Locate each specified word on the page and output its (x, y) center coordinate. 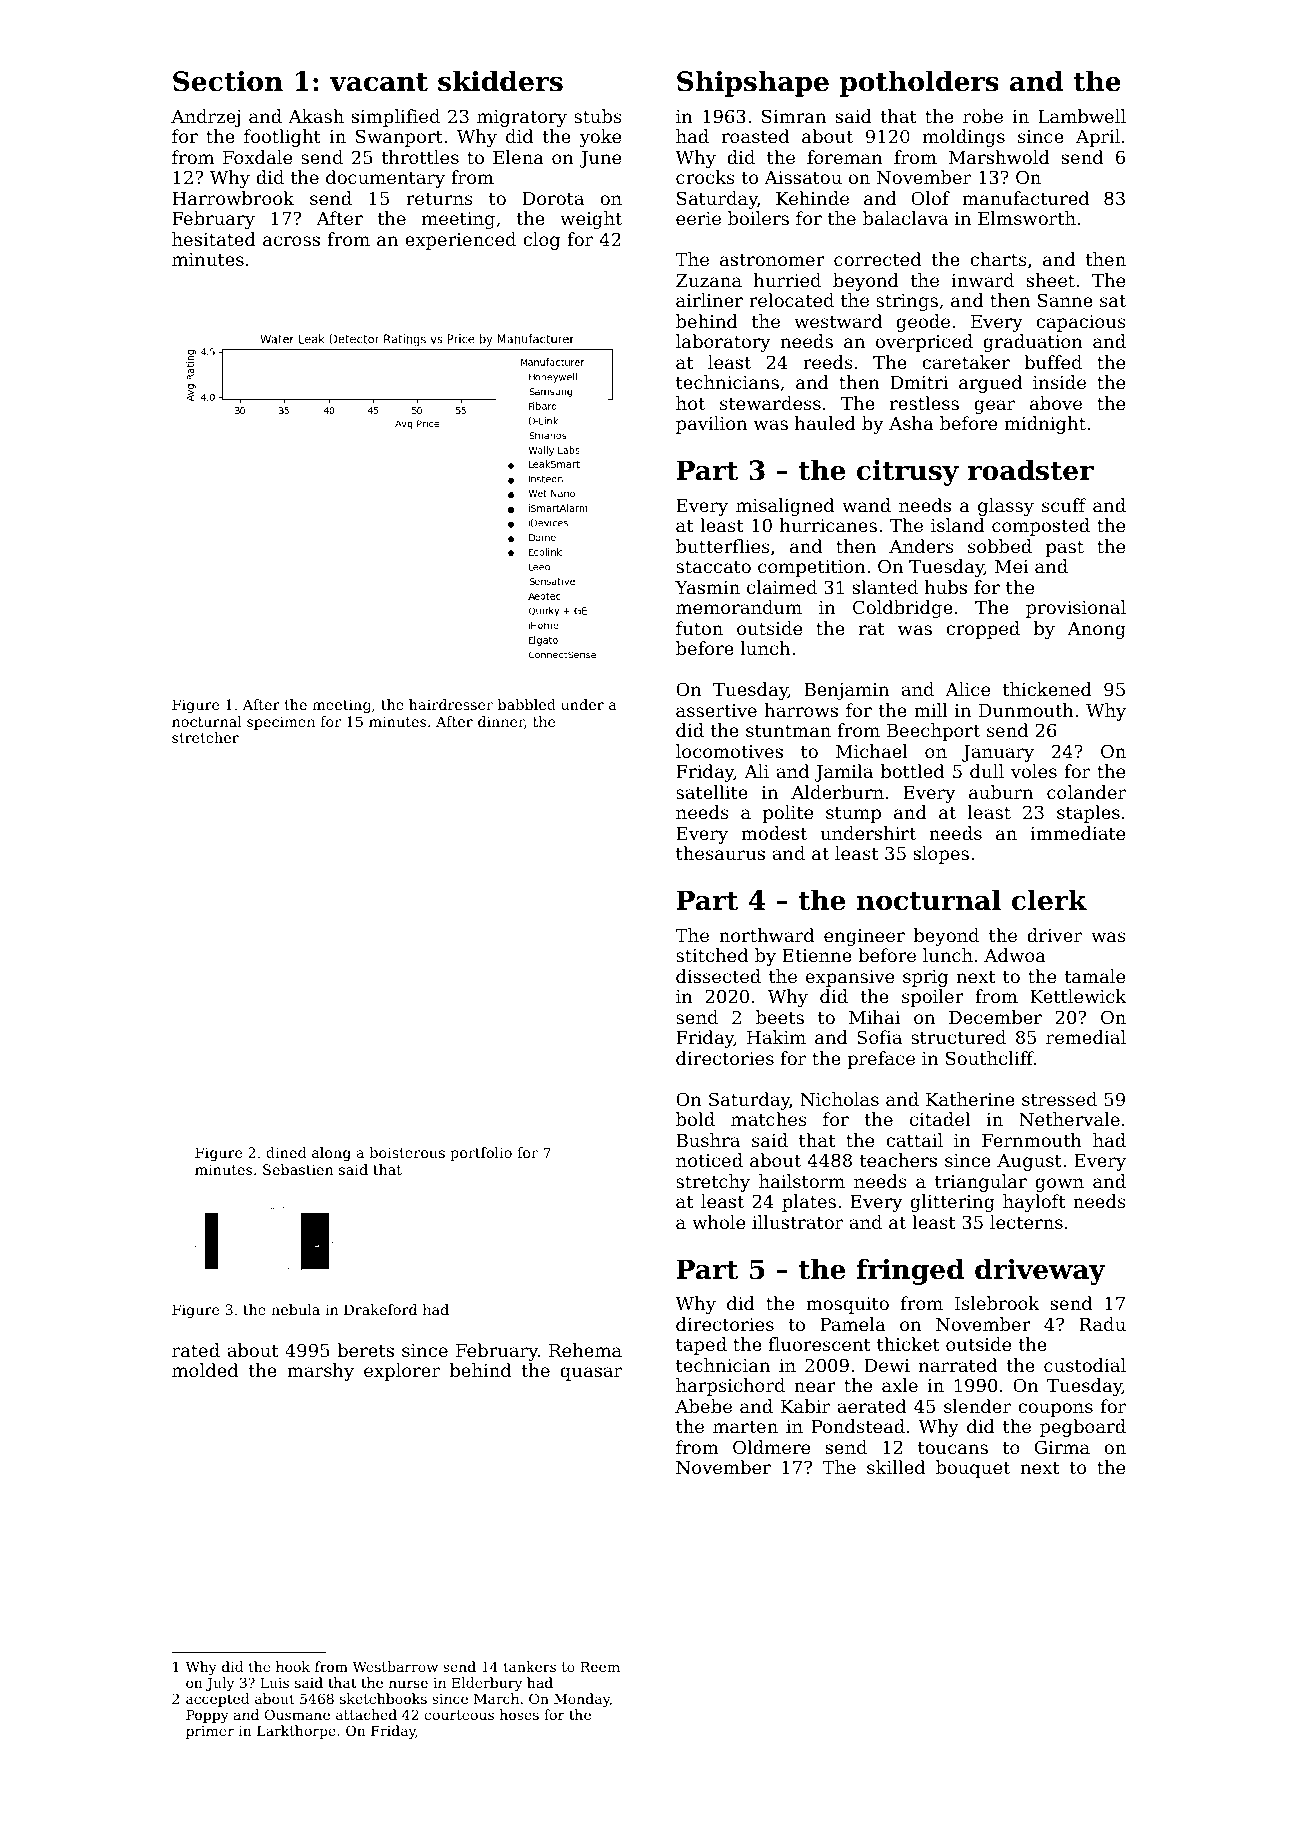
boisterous (407, 1152)
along (331, 1154)
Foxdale (257, 157)
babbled (527, 704)
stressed (1059, 1099)
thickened (1047, 689)
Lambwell (1082, 116)
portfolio (481, 1154)
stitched (712, 955)
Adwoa (1015, 955)
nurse (408, 1684)
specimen (281, 723)
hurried (787, 280)
